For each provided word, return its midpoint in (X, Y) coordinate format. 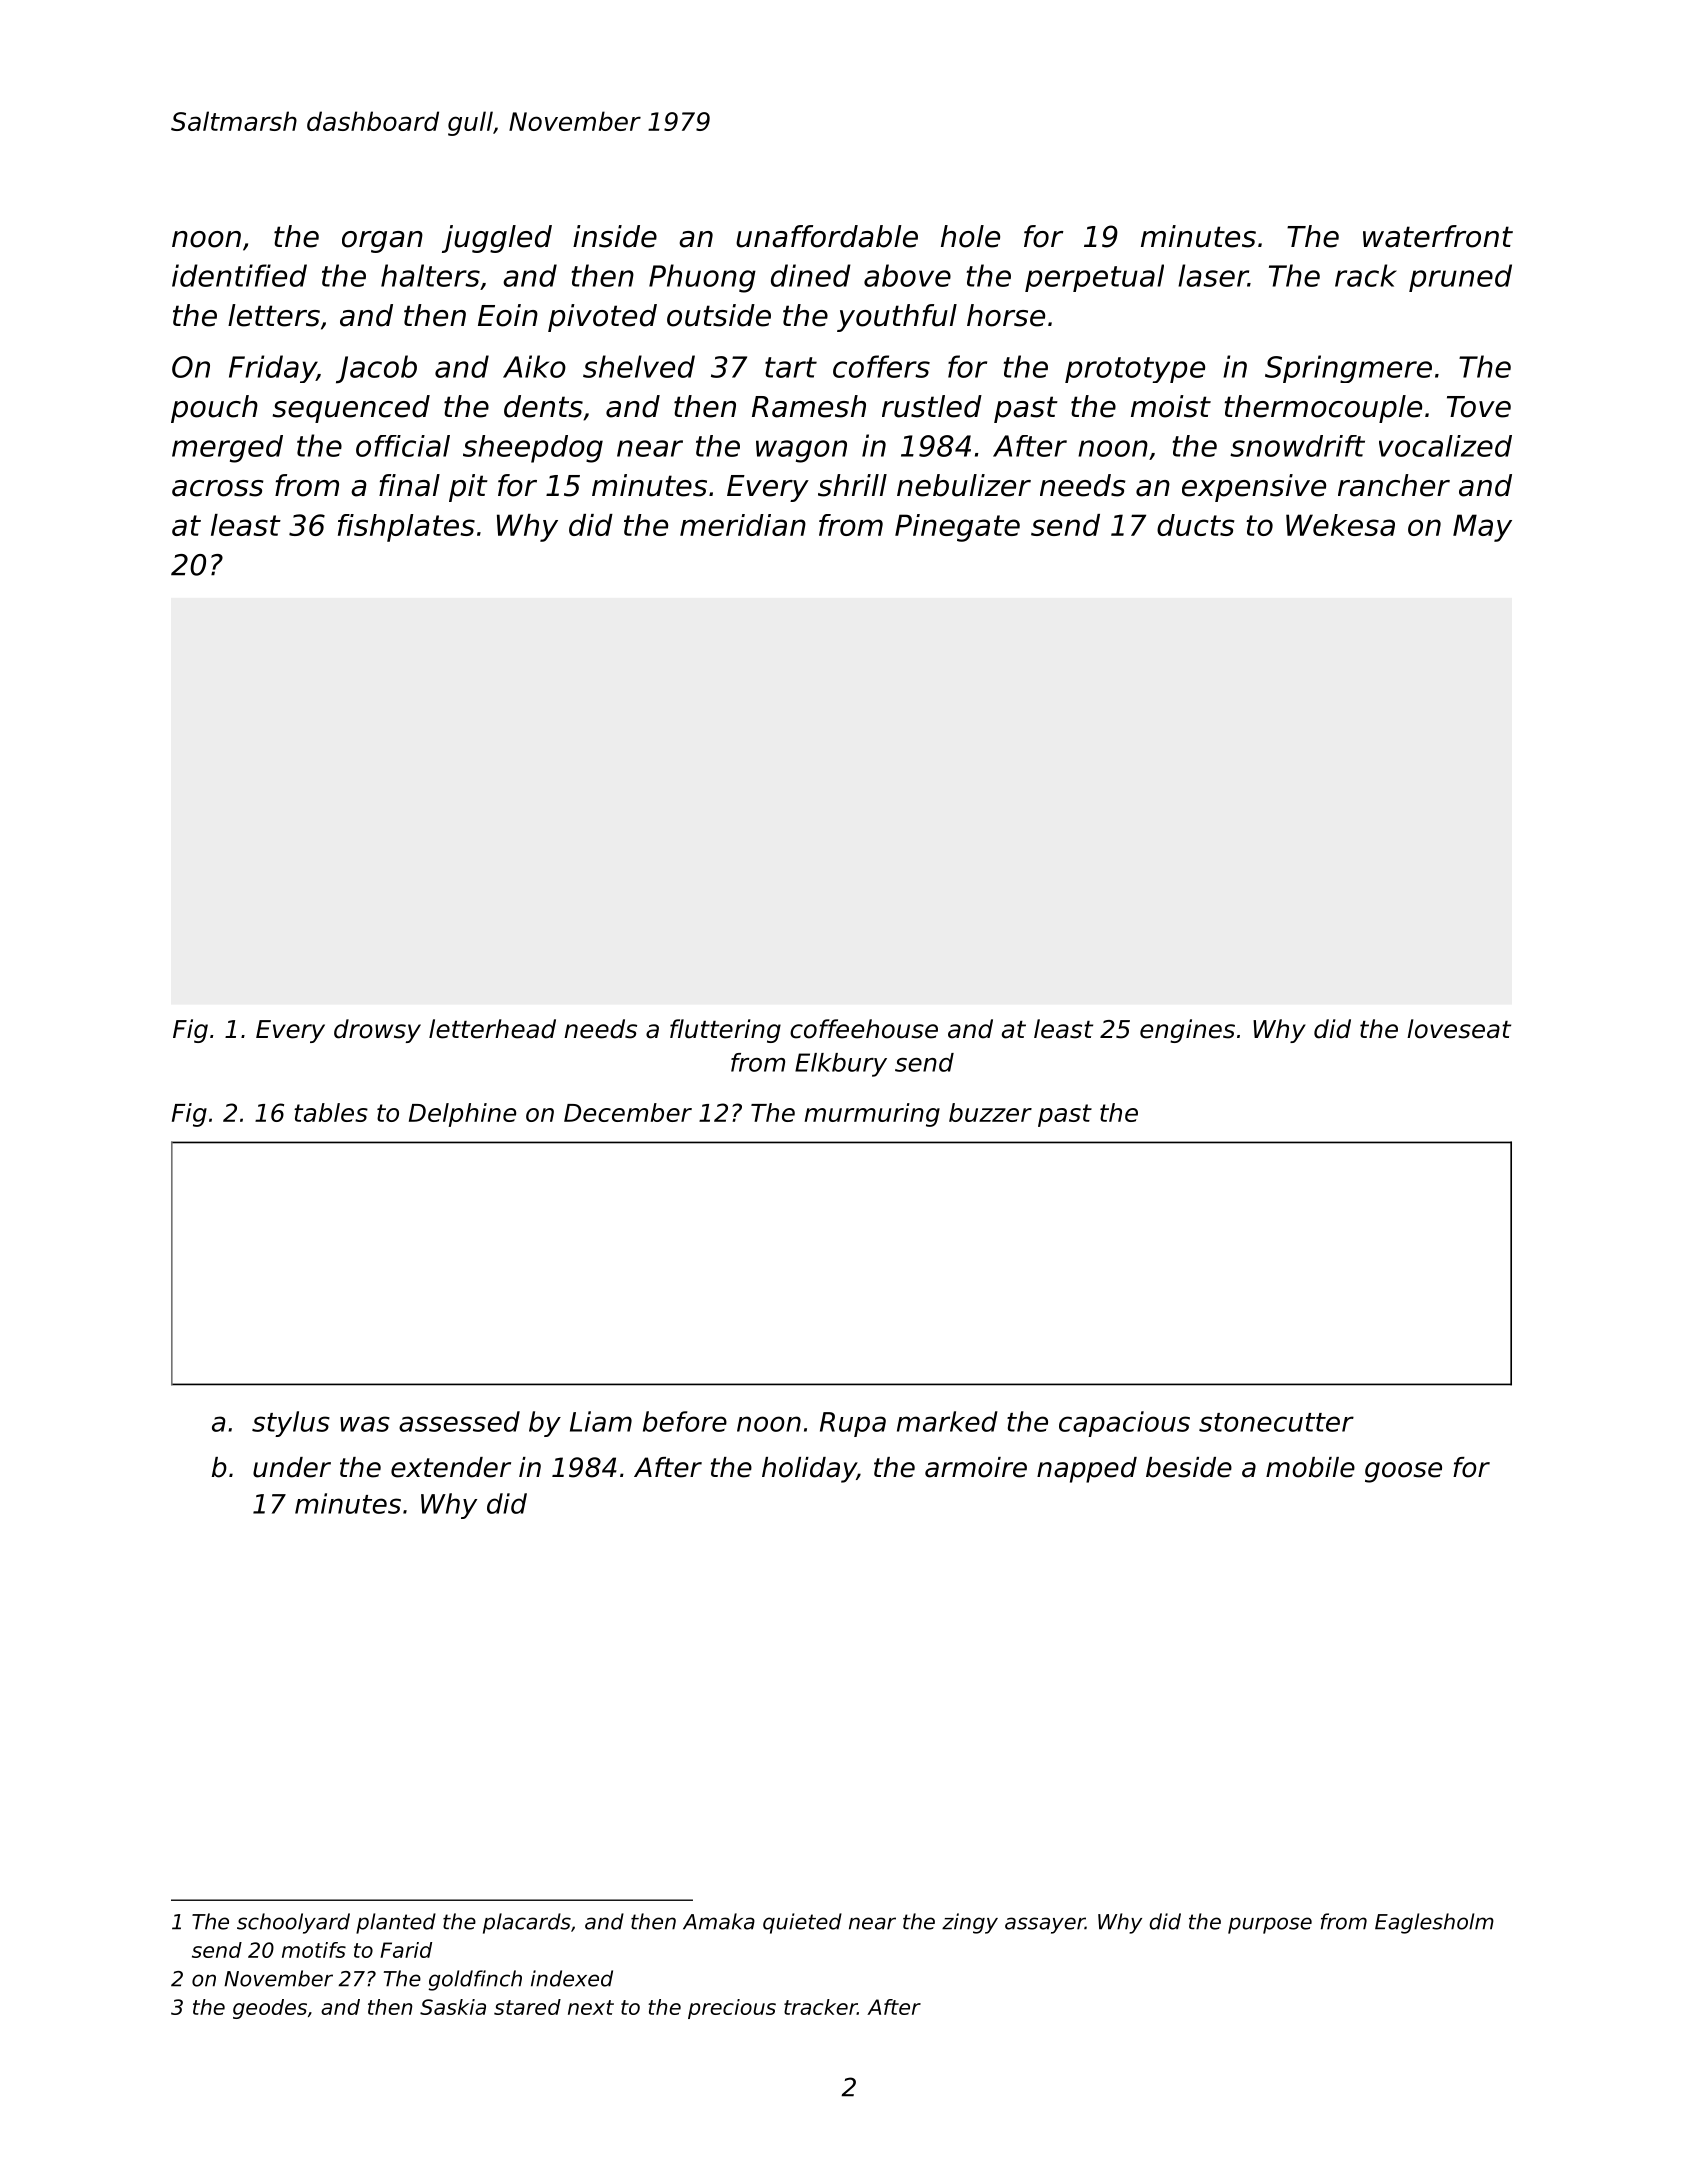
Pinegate (957, 528)
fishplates (406, 528)
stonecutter (1276, 1422)
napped (1087, 1470)
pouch (214, 409)
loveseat (1459, 1029)
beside (1189, 1467)
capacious (1124, 1424)
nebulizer (964, 485)
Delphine (462, 1115)
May (1482, 528)
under (292, 1467)
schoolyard (293, 1923)
